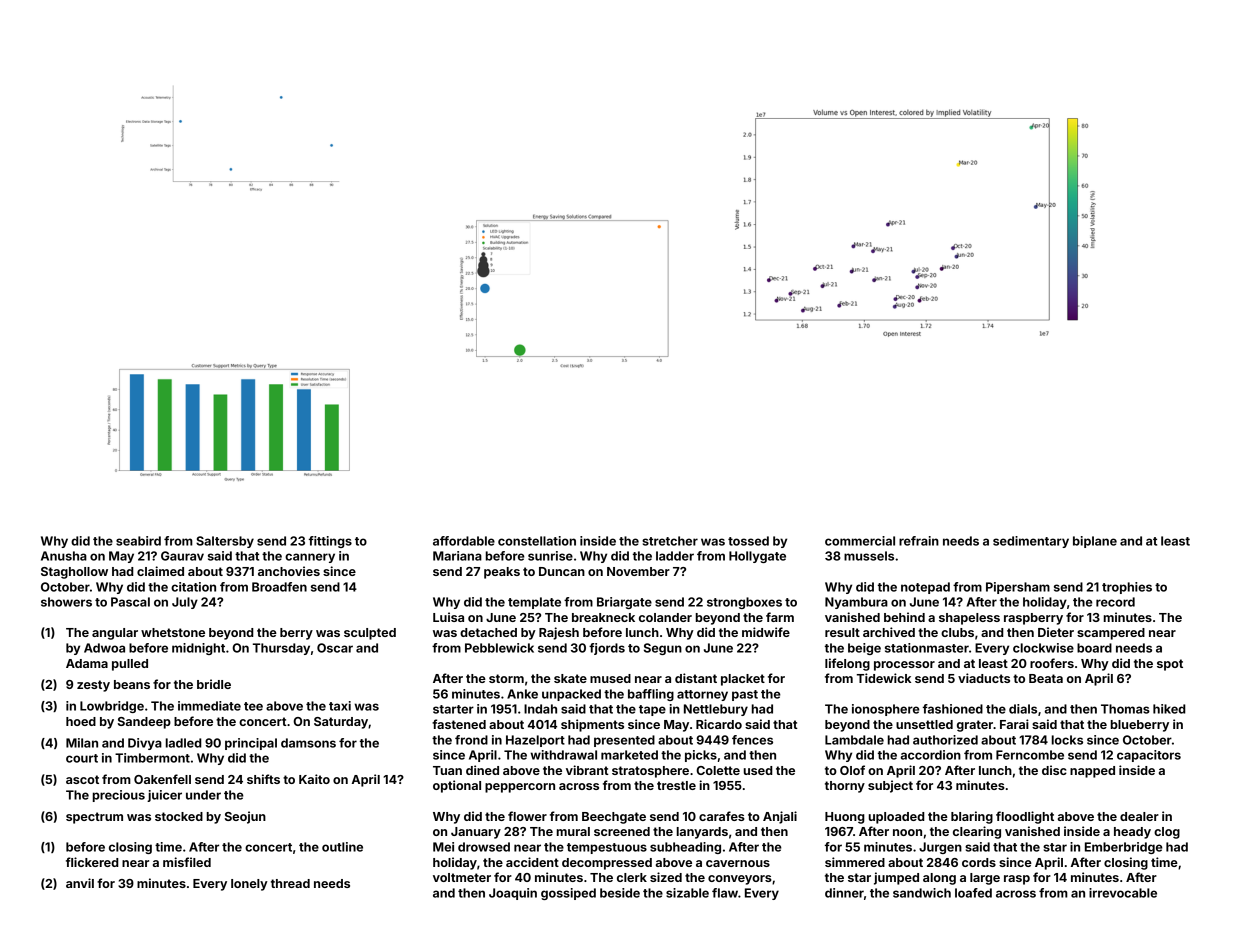 The height and width of the page is (952, 1233). What do you see at coordinates (462, 877) in the page?
I see `voltmeter` at bounding box center [462, 877].
